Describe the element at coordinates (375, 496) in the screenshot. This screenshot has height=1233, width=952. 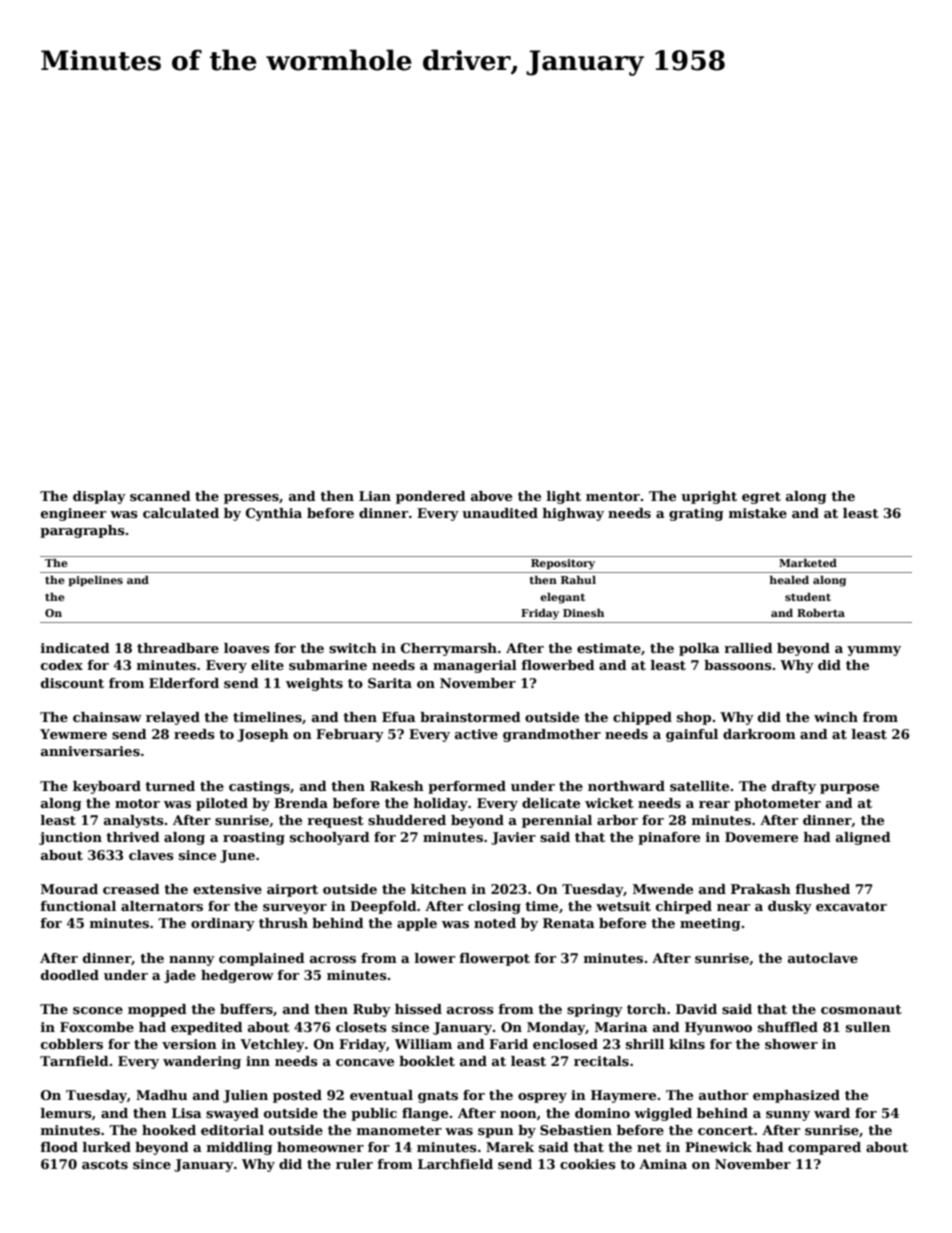
I see `Lian` at that location.
